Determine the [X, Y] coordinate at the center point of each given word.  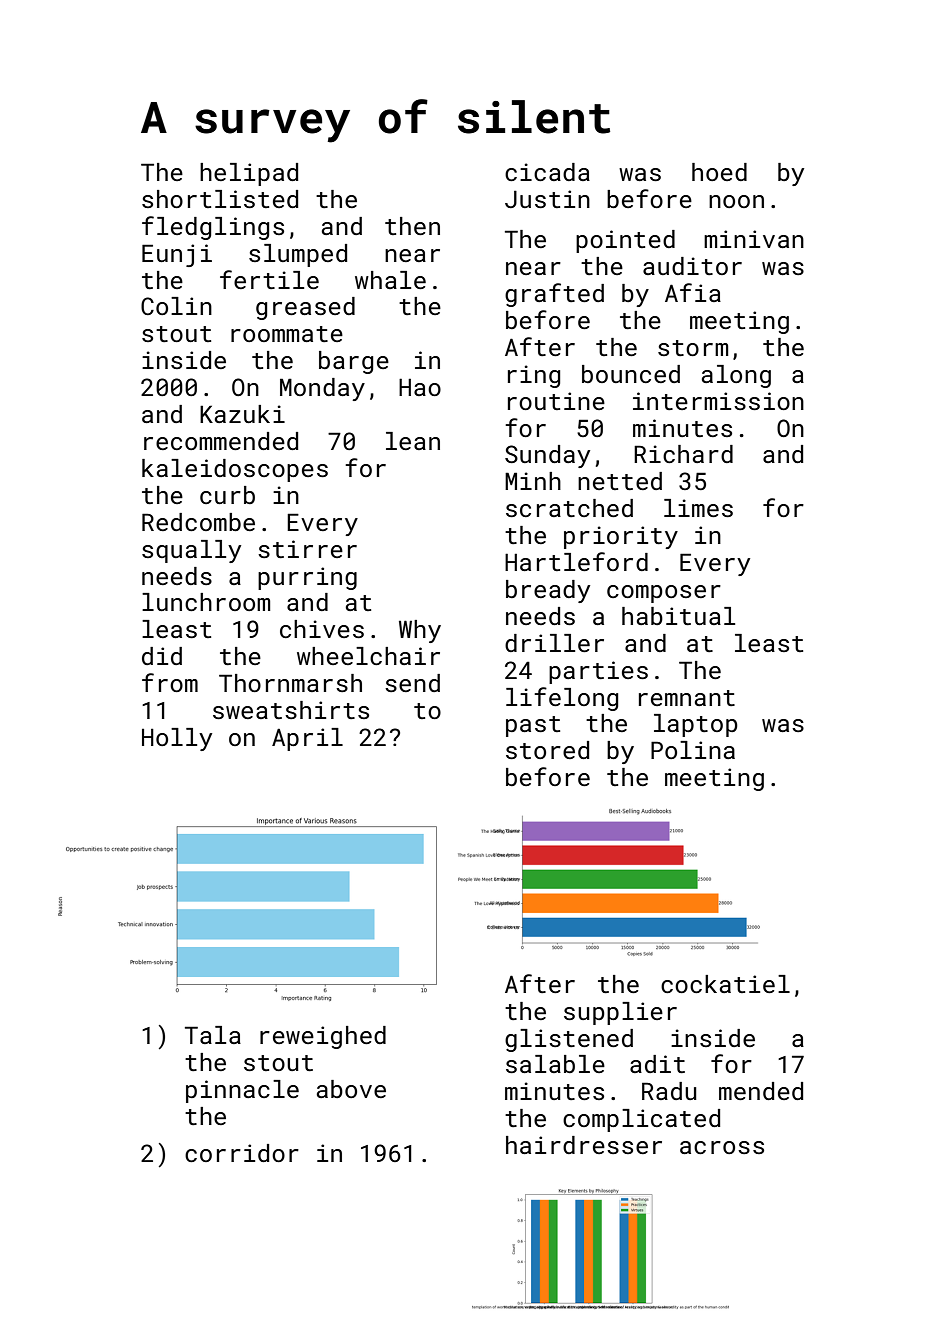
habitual [678, 616]
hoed [719, 172]
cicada [547, 172]
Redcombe [198, 522]
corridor [242, 1153]
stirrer [307, 549]
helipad [249, 174]
